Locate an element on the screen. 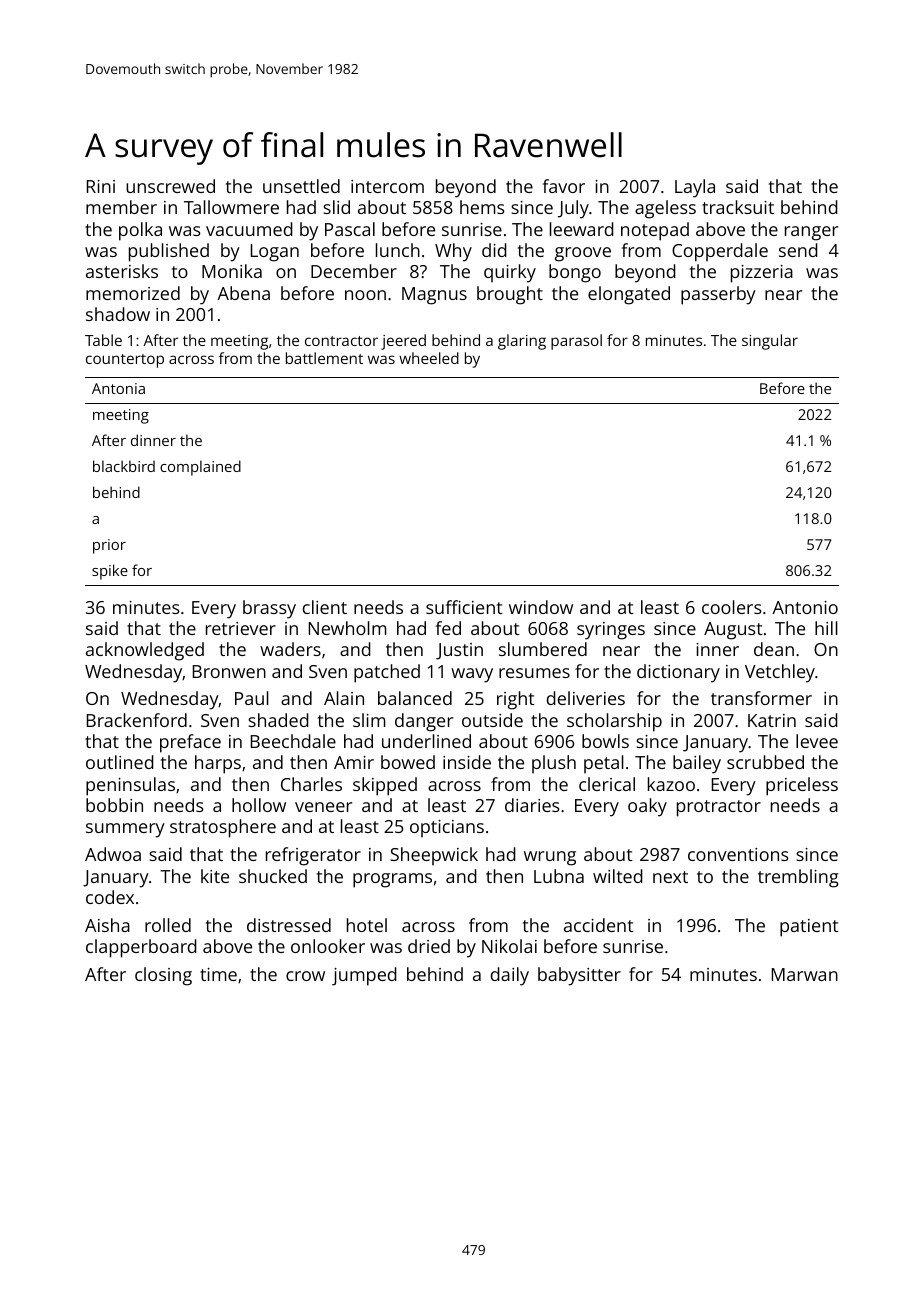 The width and height of the screenshot is (924, 1314). Why is located at coordinates (453, 252).
